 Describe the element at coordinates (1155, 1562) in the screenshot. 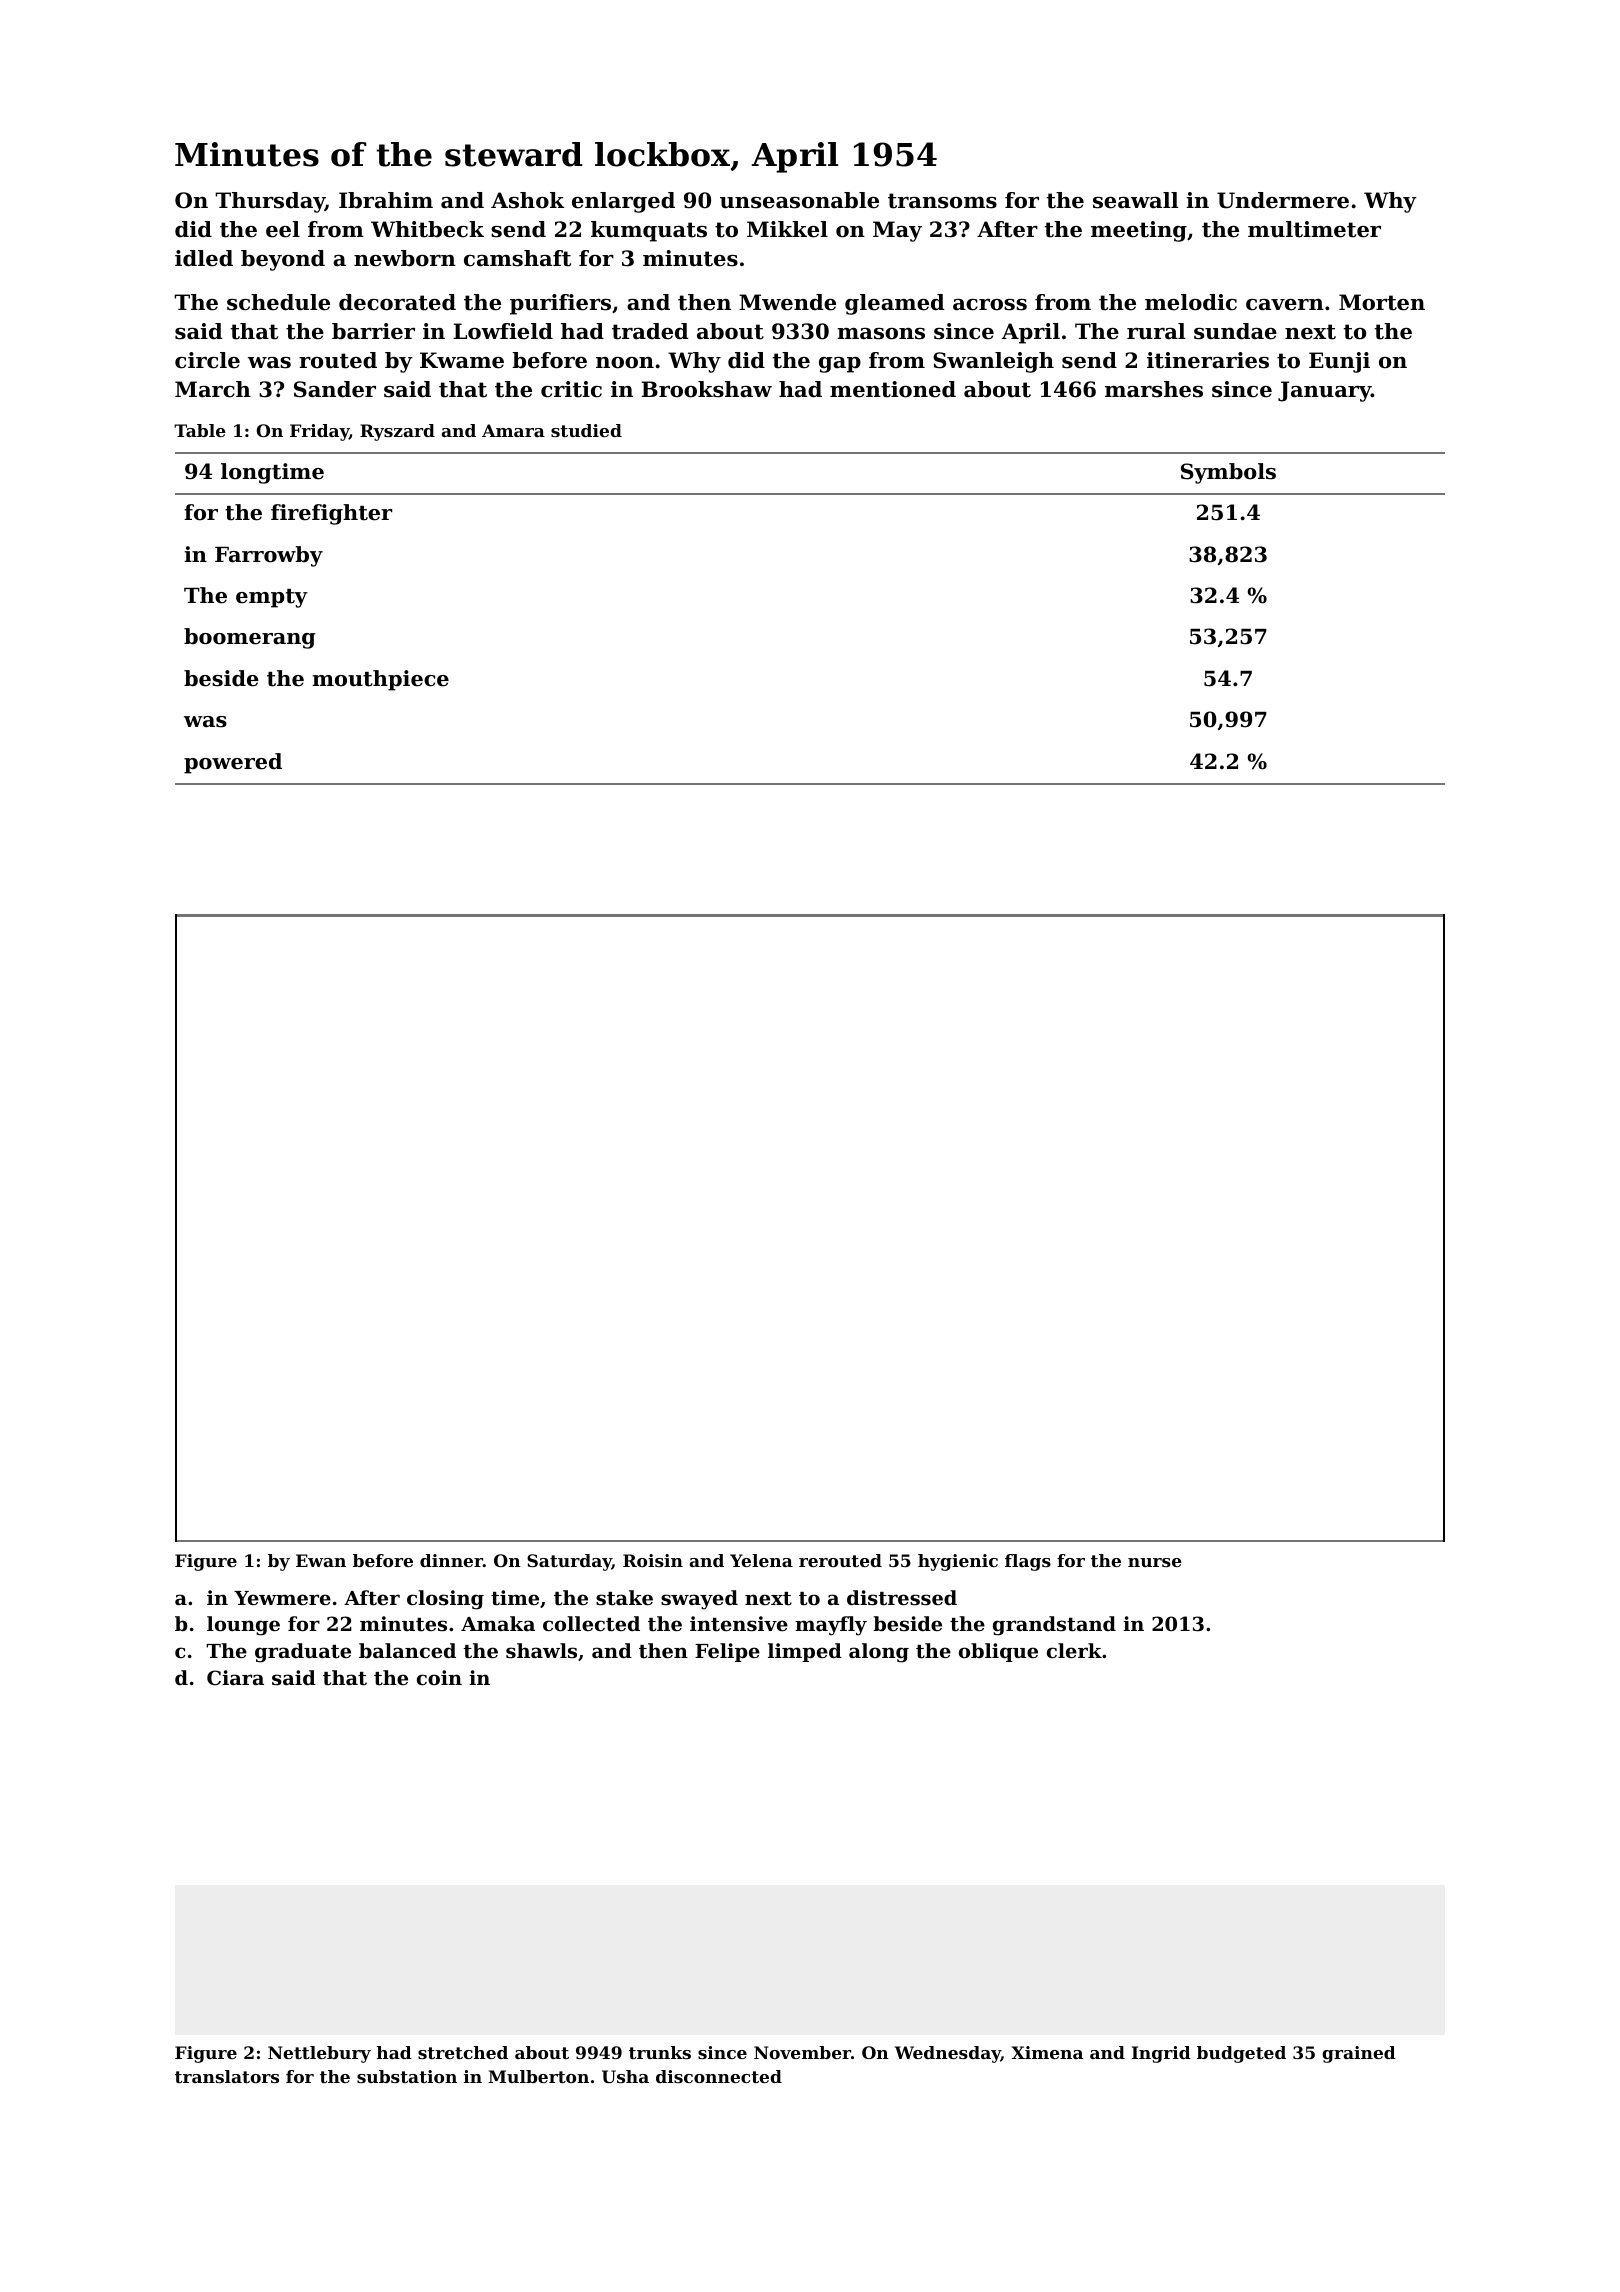

I see `nurse` at that location.
